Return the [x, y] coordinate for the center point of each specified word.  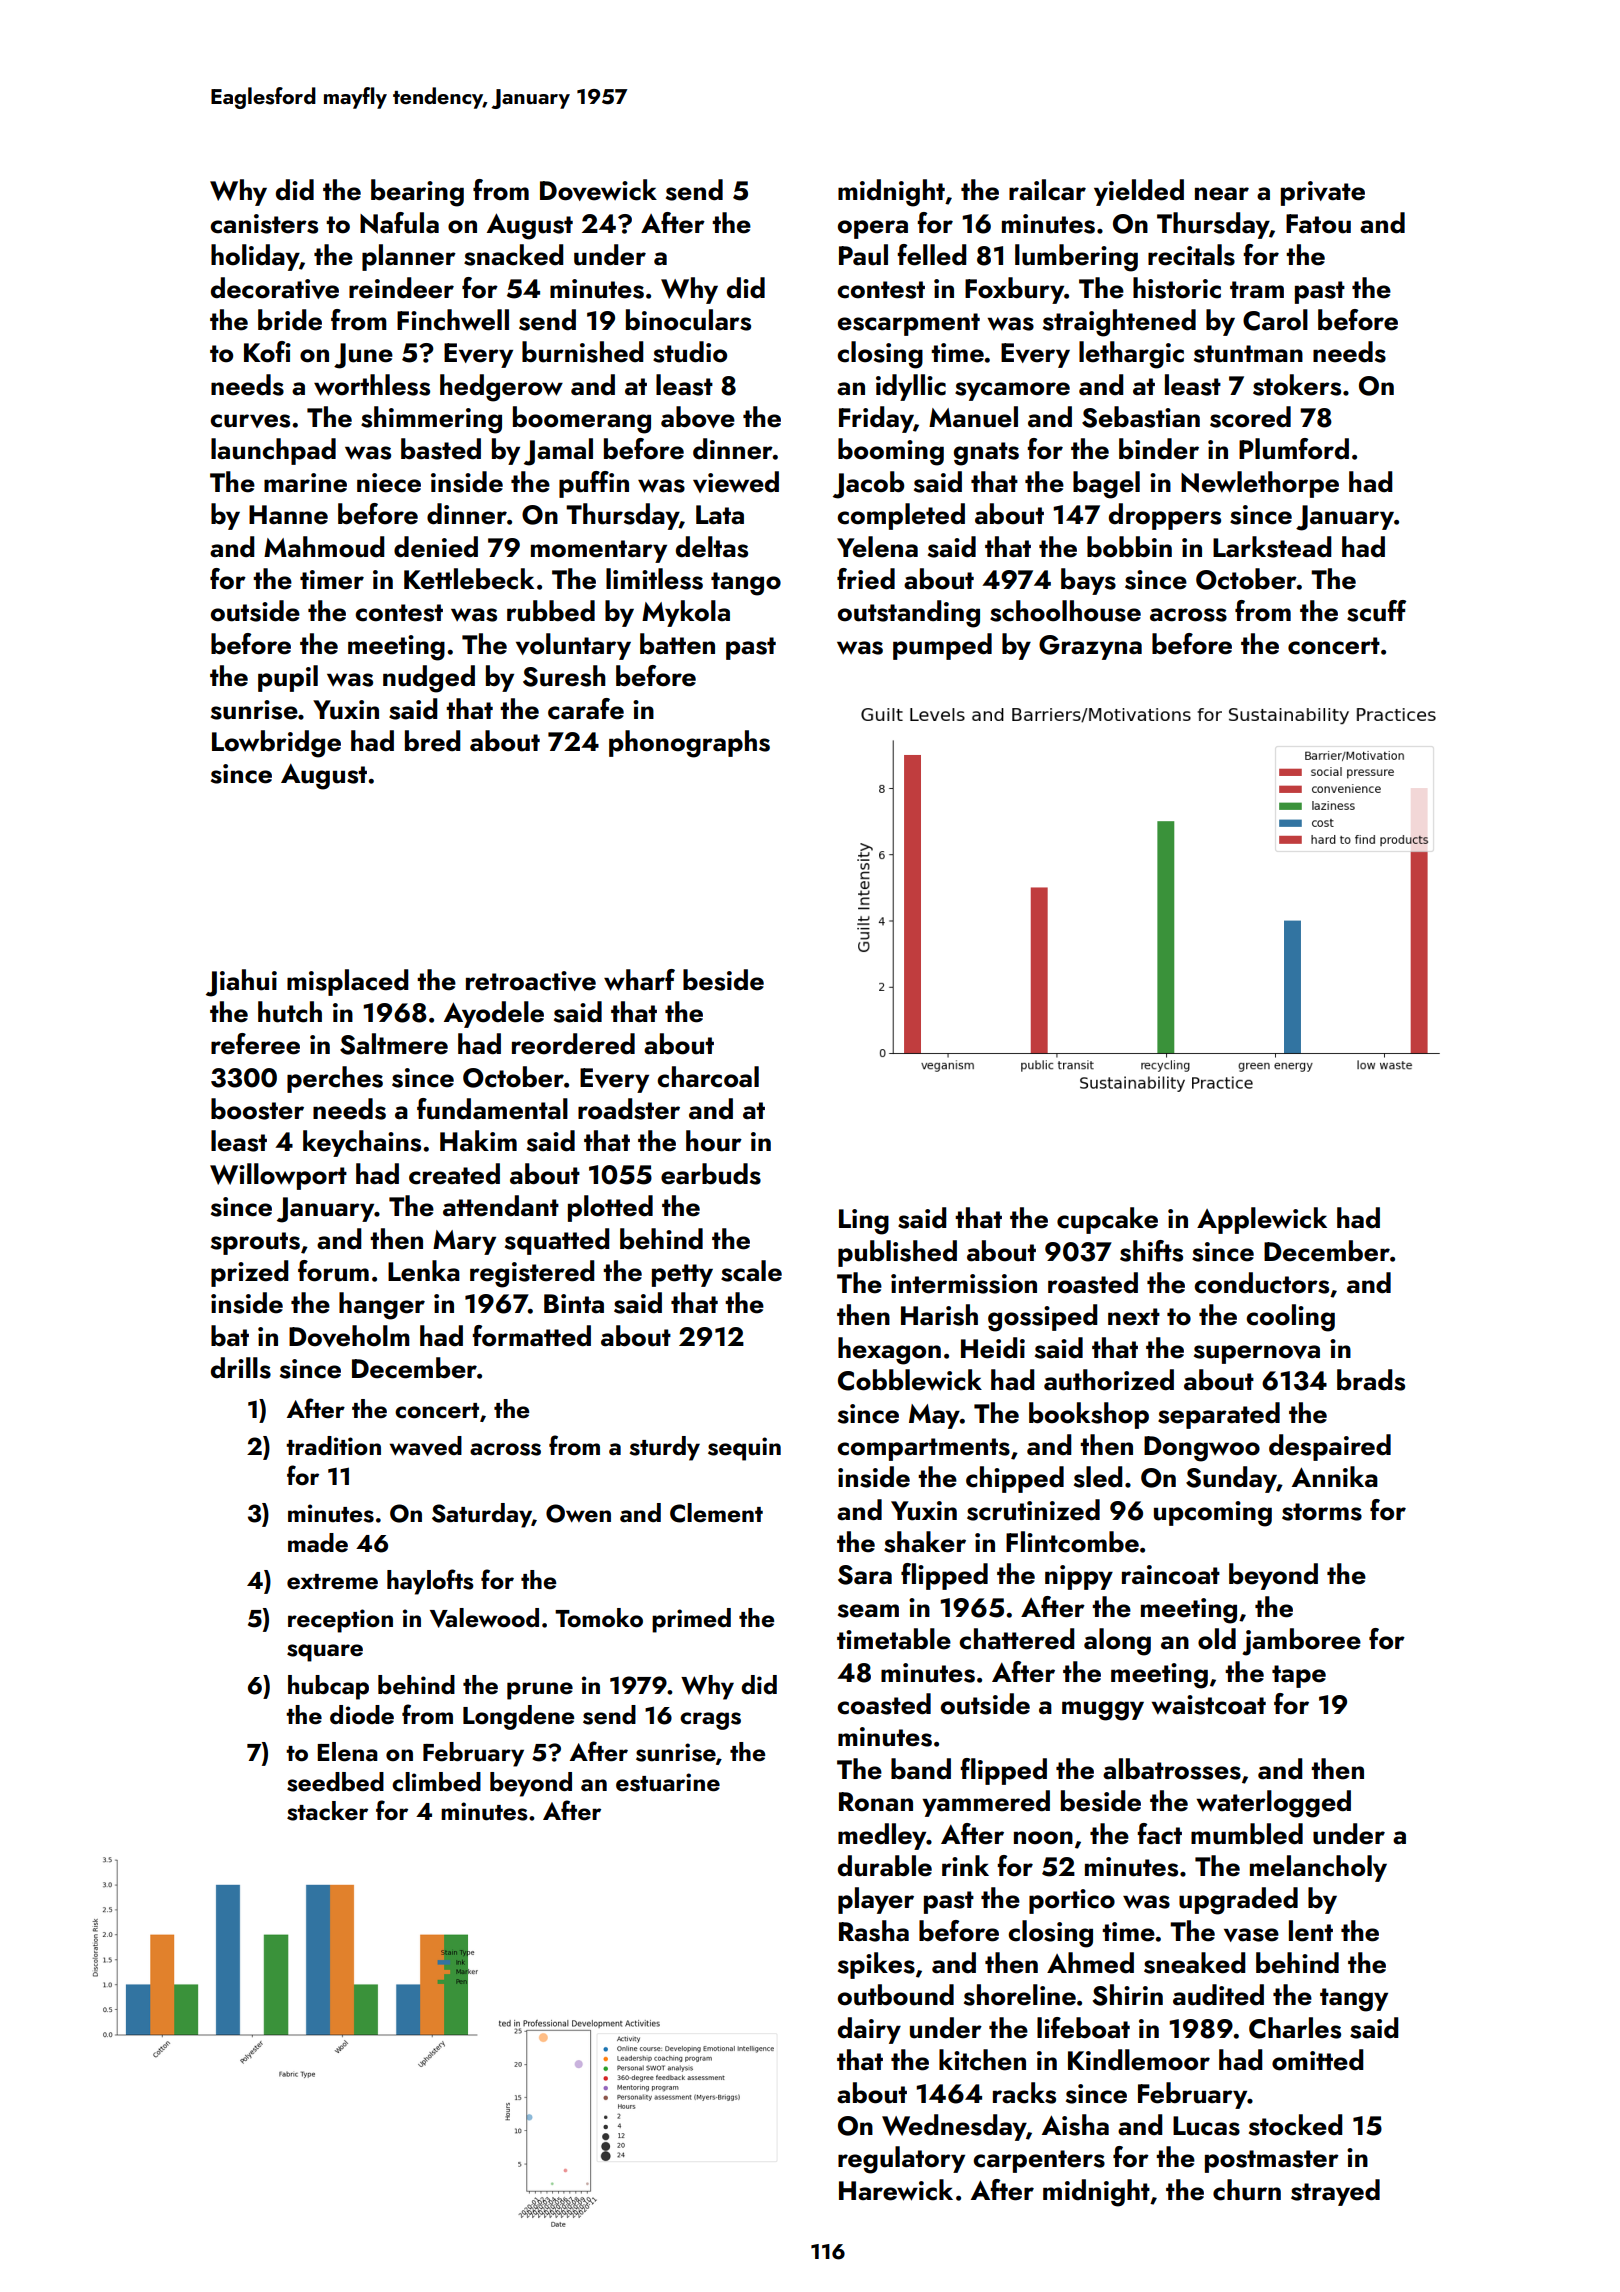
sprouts [255, 1243]
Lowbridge [276, 744]
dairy [869, 2030]
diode [362, 1715]
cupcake [1107, 1220]
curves [250, 421]
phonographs [689, 744]
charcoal [708, 1077]
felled [931, 255]
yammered [986, 1803]
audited [1218, 1995]
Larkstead [1272, 547]
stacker [327, 1811]
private [1323, 193]
